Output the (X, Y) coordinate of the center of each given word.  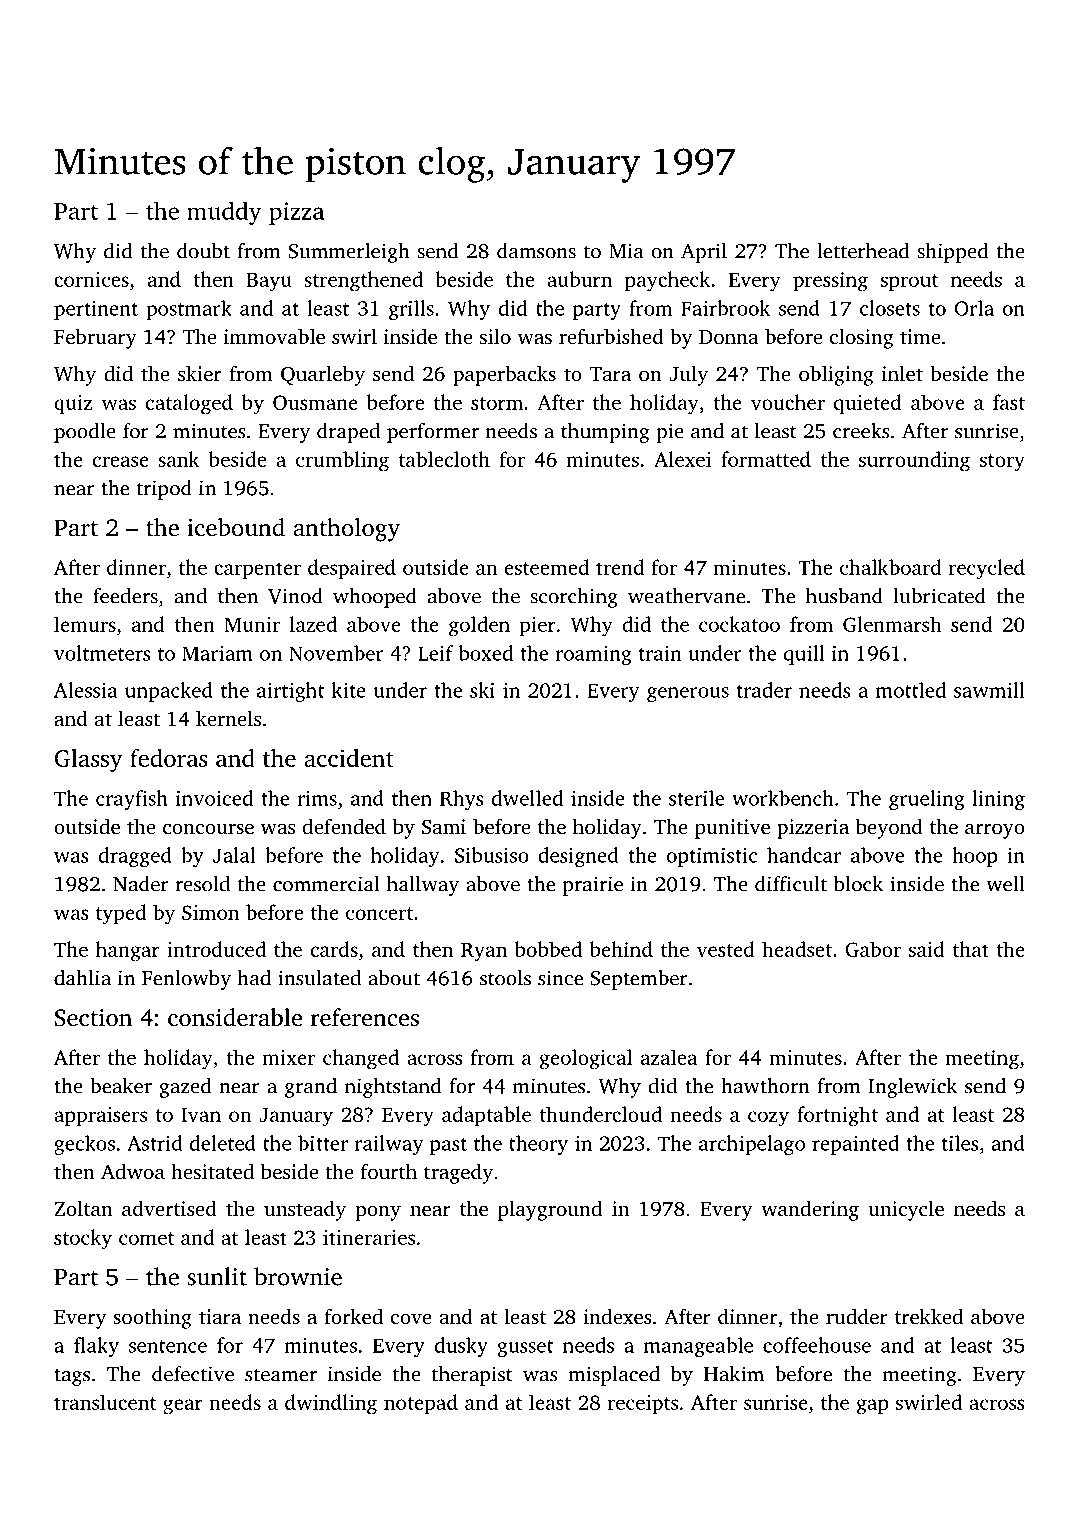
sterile (696, 798)
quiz (73, 405)
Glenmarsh (892, 624)
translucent (105, 1402)
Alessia (86, 690)
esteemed (547, 567)
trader (764, 690)
